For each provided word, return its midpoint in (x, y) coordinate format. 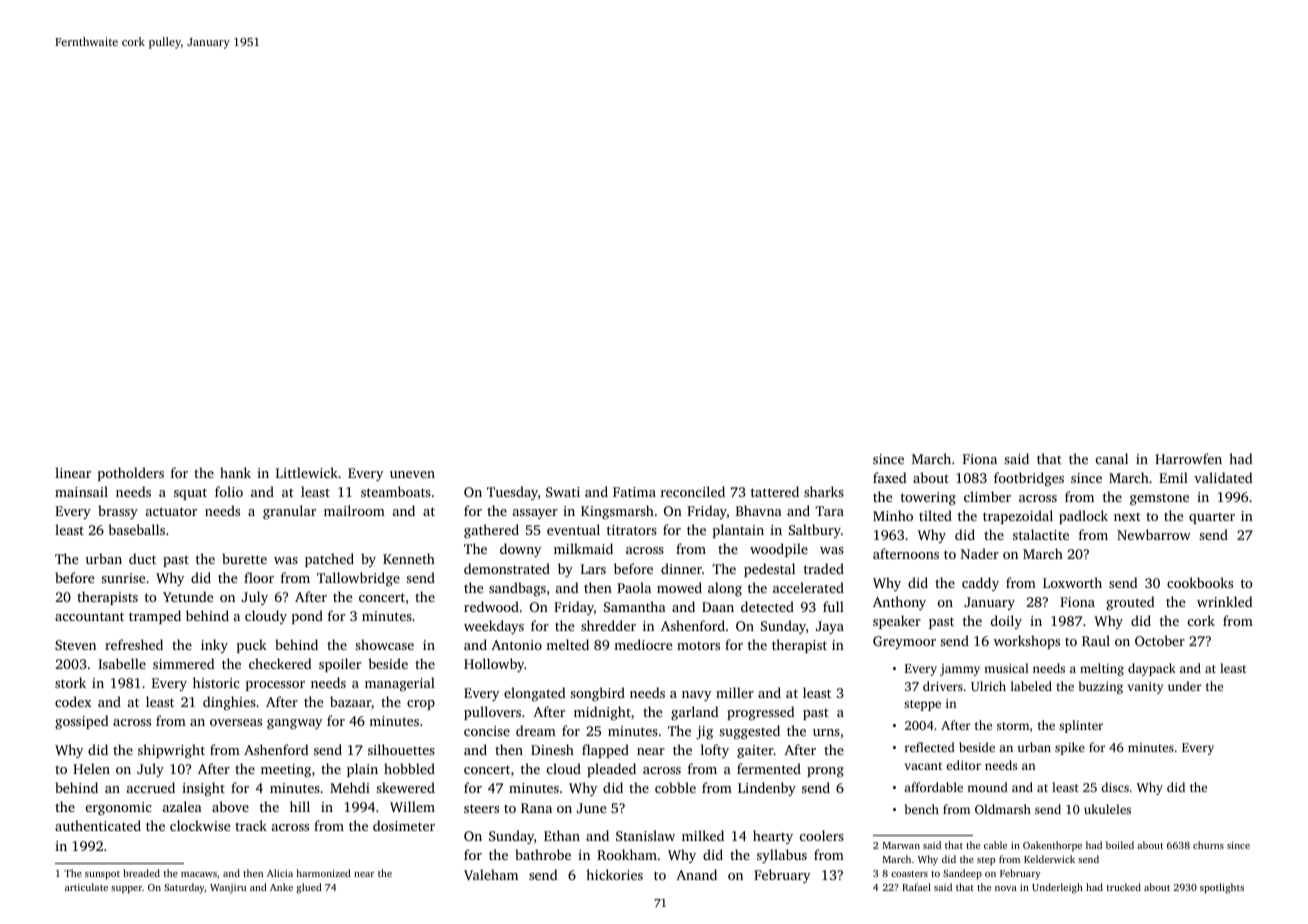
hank (235, 472)
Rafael (916, 887)
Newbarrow (1154, 534)
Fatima (634, 492)
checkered (280, 663)
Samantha (635, 606)
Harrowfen (1188, 458)
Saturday (184, 888)
